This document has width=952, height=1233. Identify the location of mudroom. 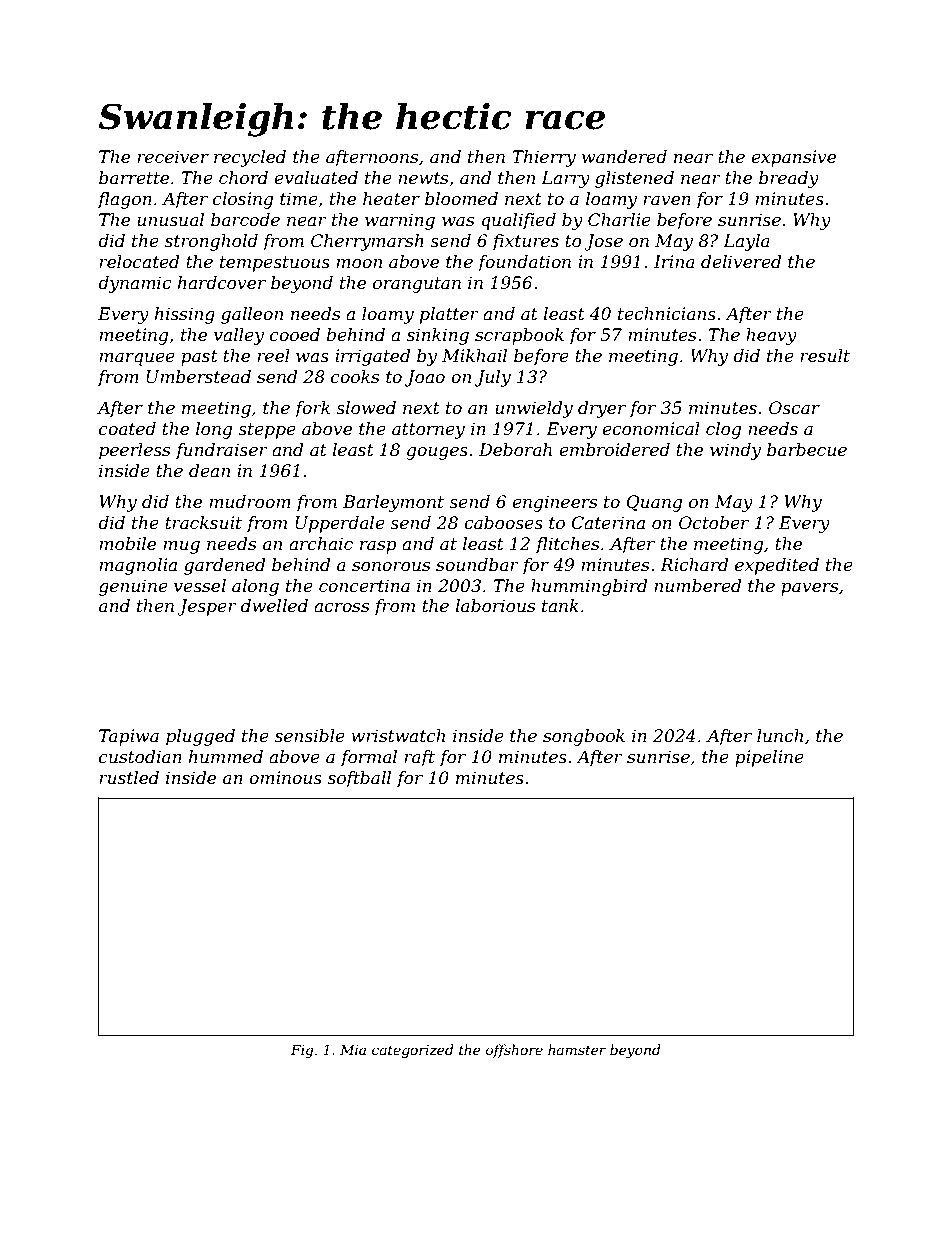
(250, 501).
